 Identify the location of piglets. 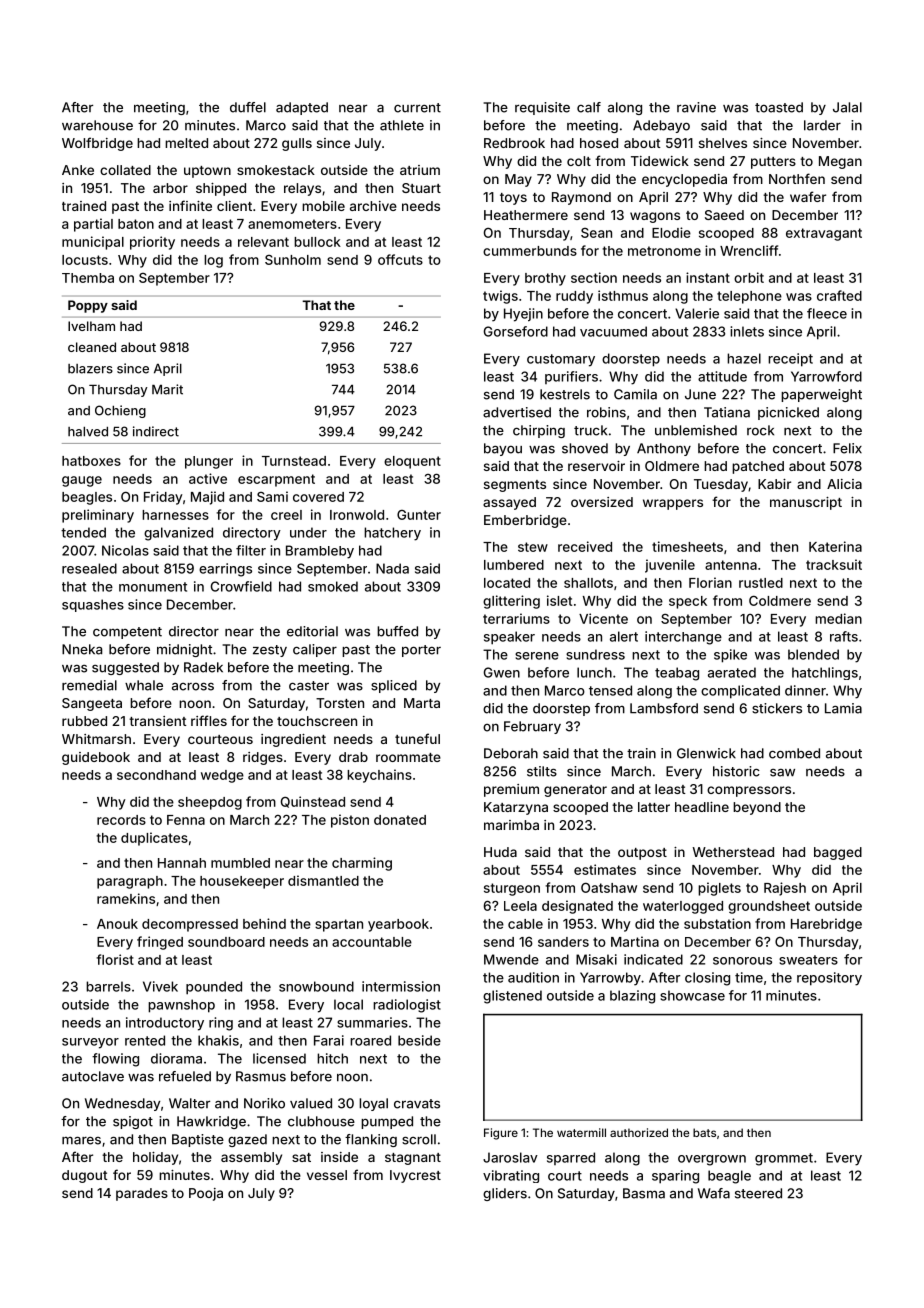
(719, 889).
